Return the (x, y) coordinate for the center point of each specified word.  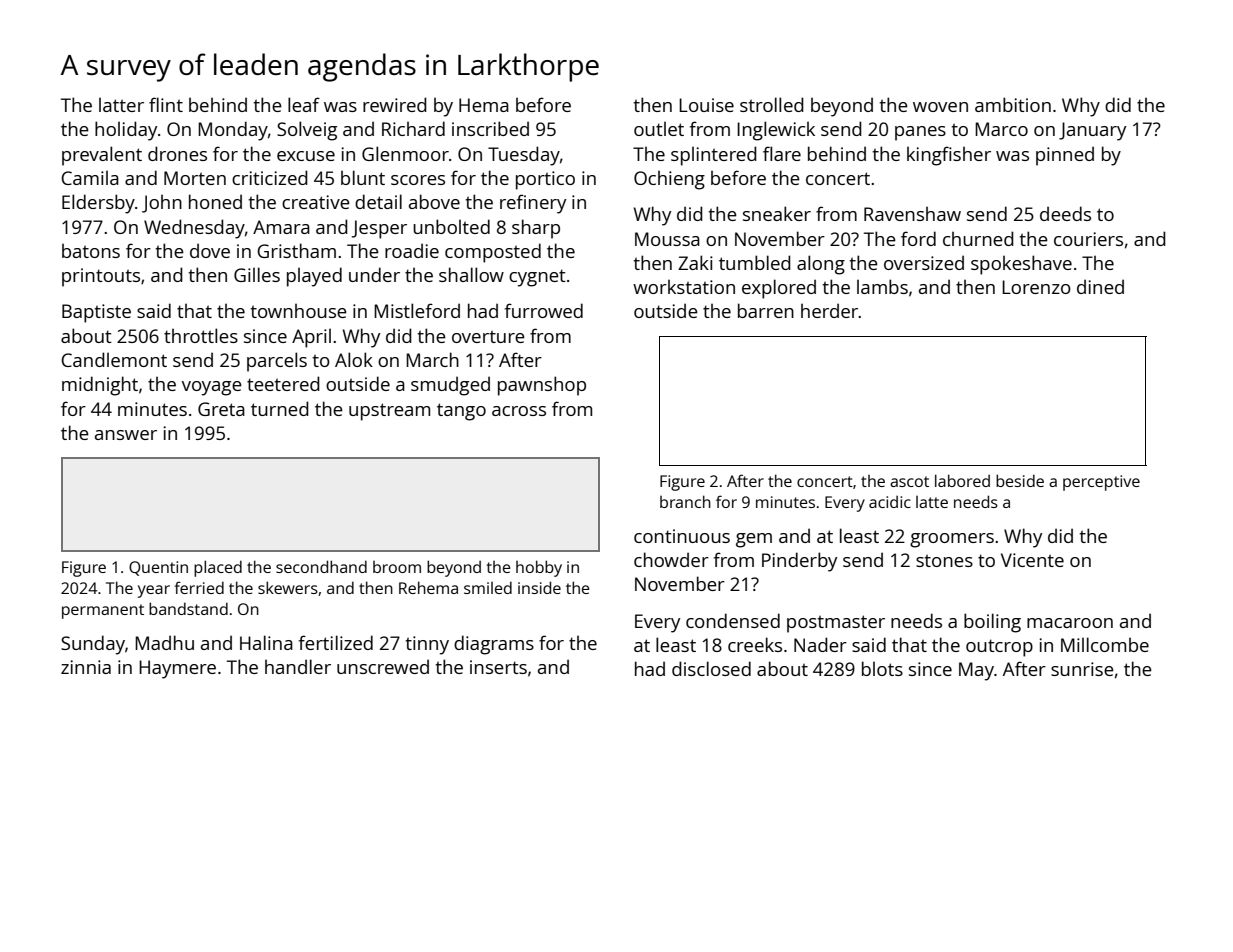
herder (830, 310)
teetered (283, 383)
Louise (706, 105)
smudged (450, 386)
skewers (288, 587)
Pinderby (800, 562)
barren (766, 310)
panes (920, 133)
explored (779, 289)
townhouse (299, 311)
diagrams (494, 645)
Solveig (307, 131)
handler (298, 666)
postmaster (836, 624)
